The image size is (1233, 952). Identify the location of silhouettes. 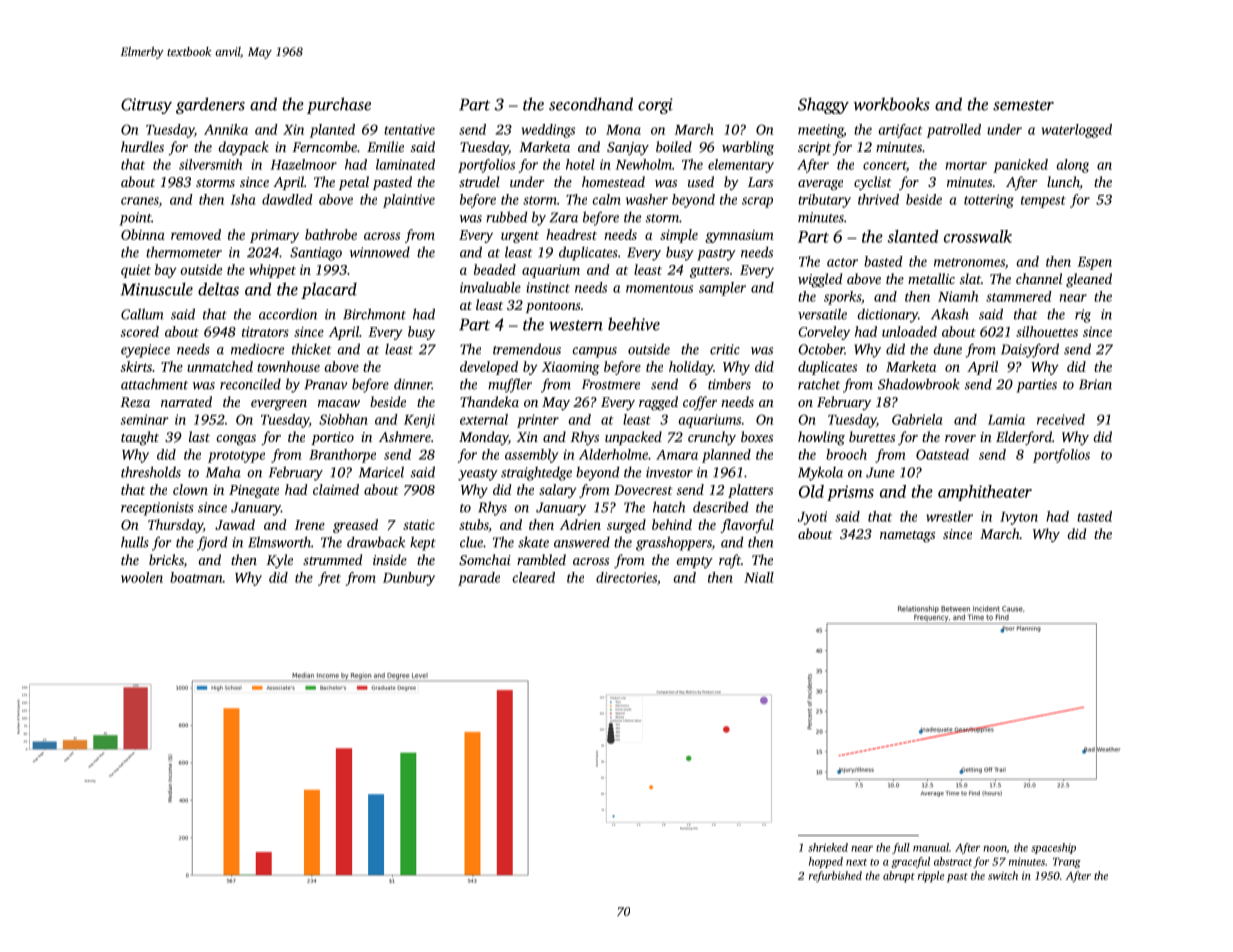
(1047, 331).
